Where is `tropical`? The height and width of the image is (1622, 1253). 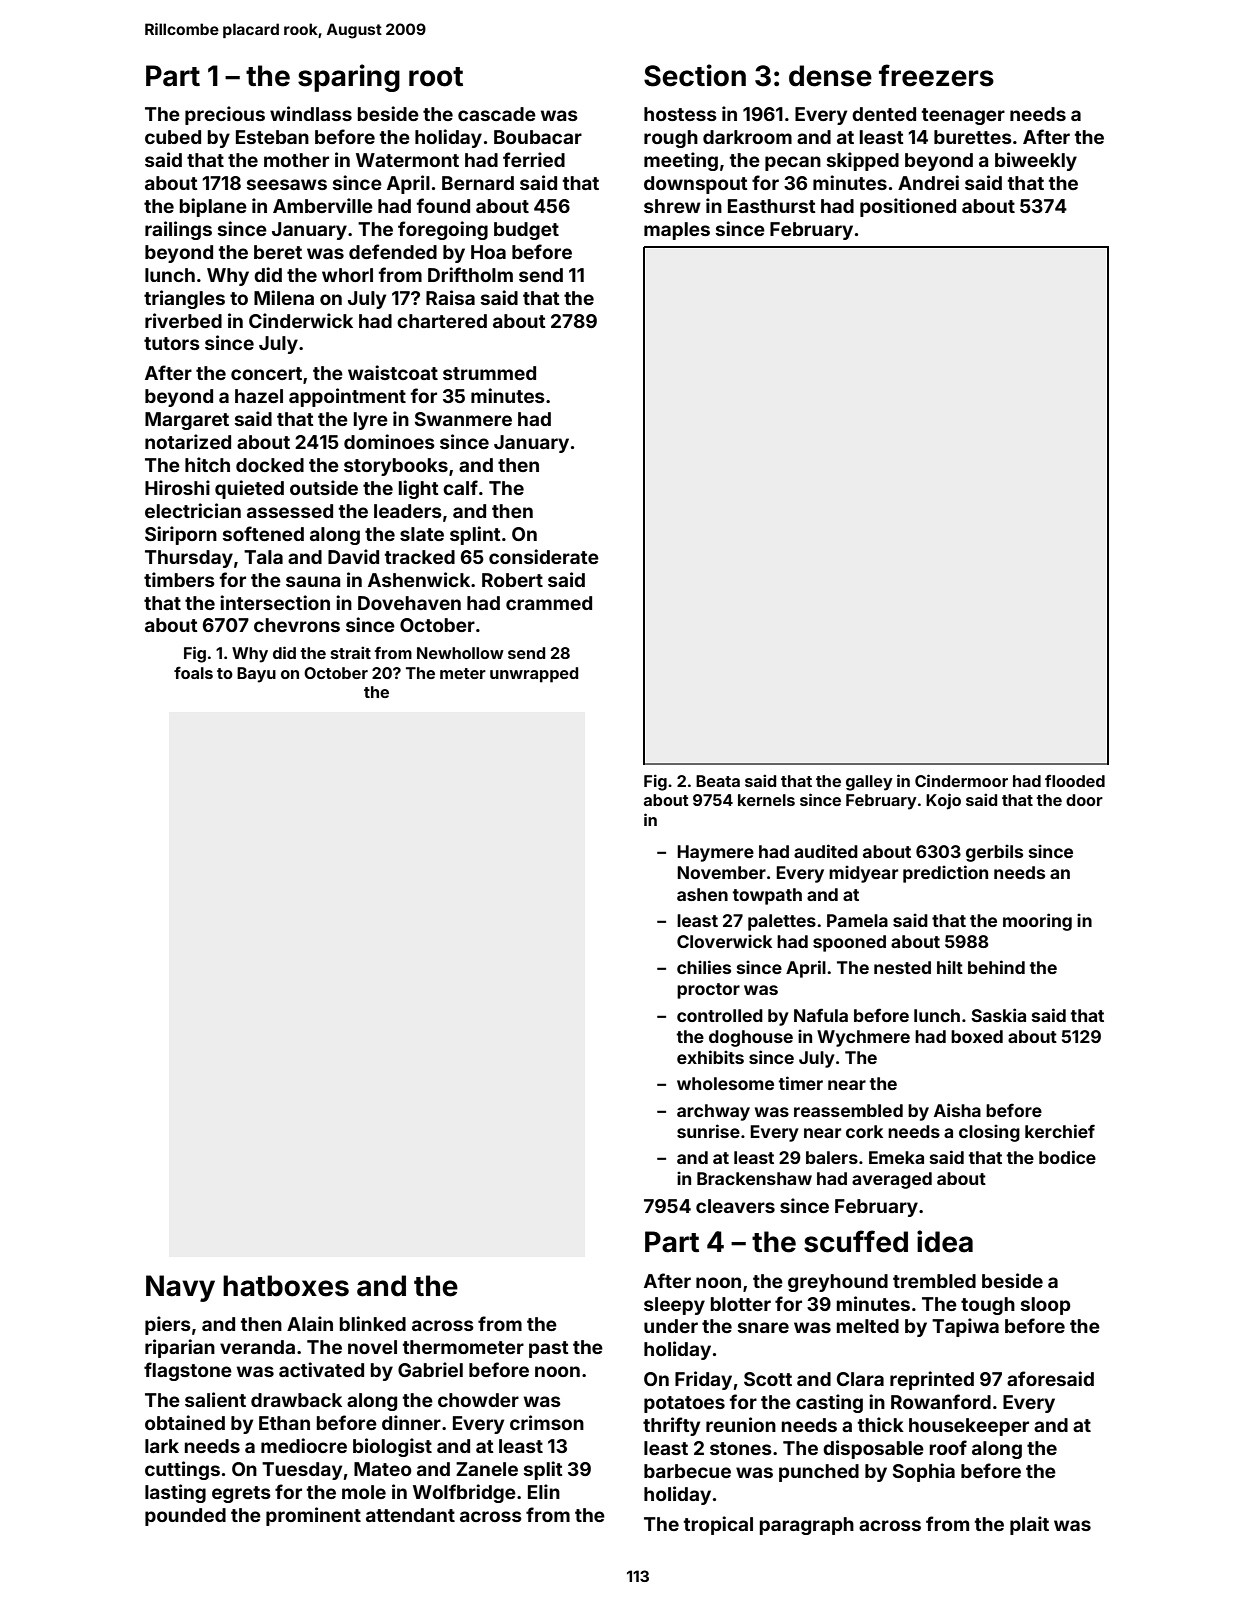
tropical is located at coordinates (718, 1525).
